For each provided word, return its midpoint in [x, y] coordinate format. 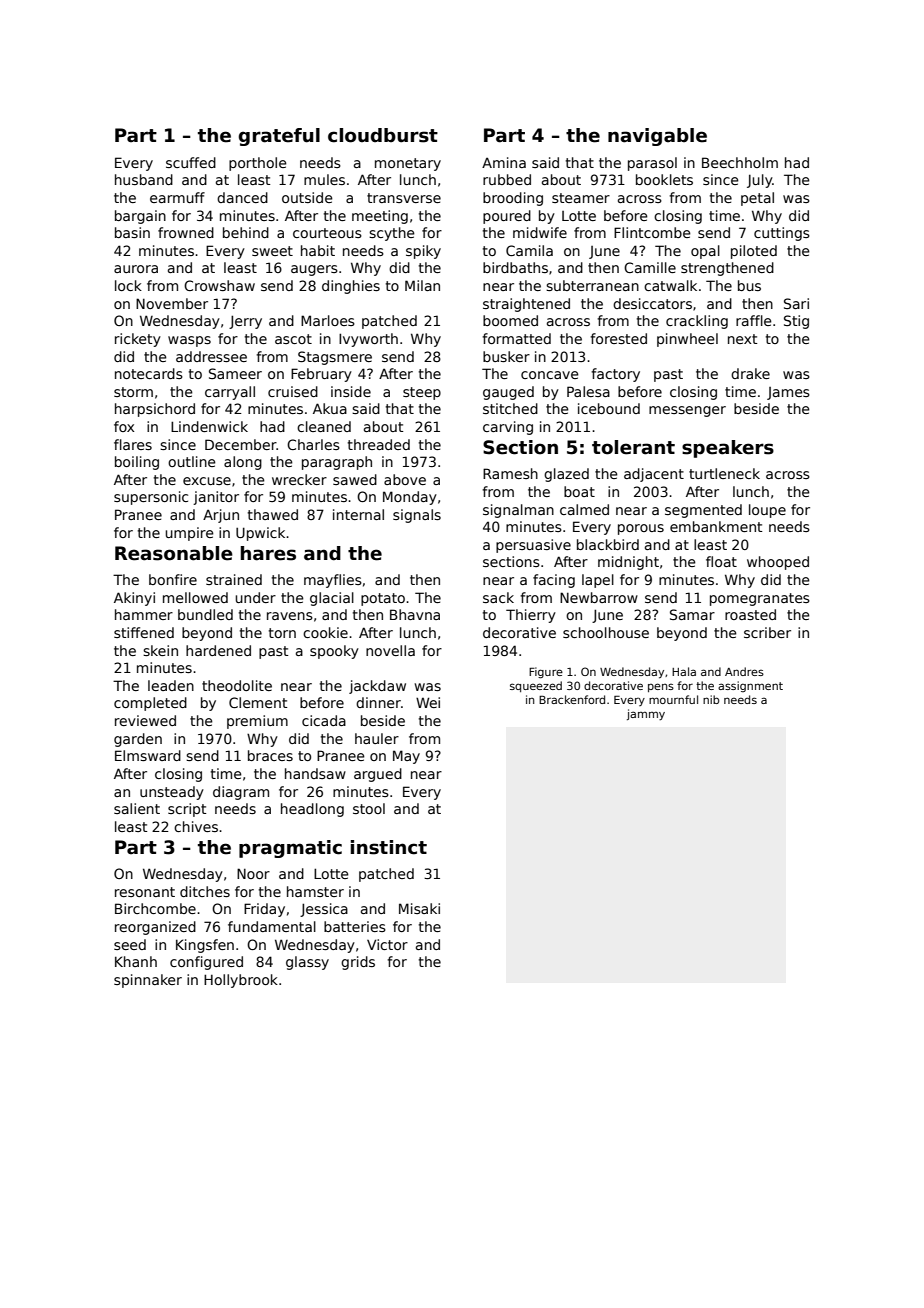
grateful [279, 137]
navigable [657, 137]
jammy [646, 714]
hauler [377, 738]
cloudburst [383, 135]
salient [137, 808]
